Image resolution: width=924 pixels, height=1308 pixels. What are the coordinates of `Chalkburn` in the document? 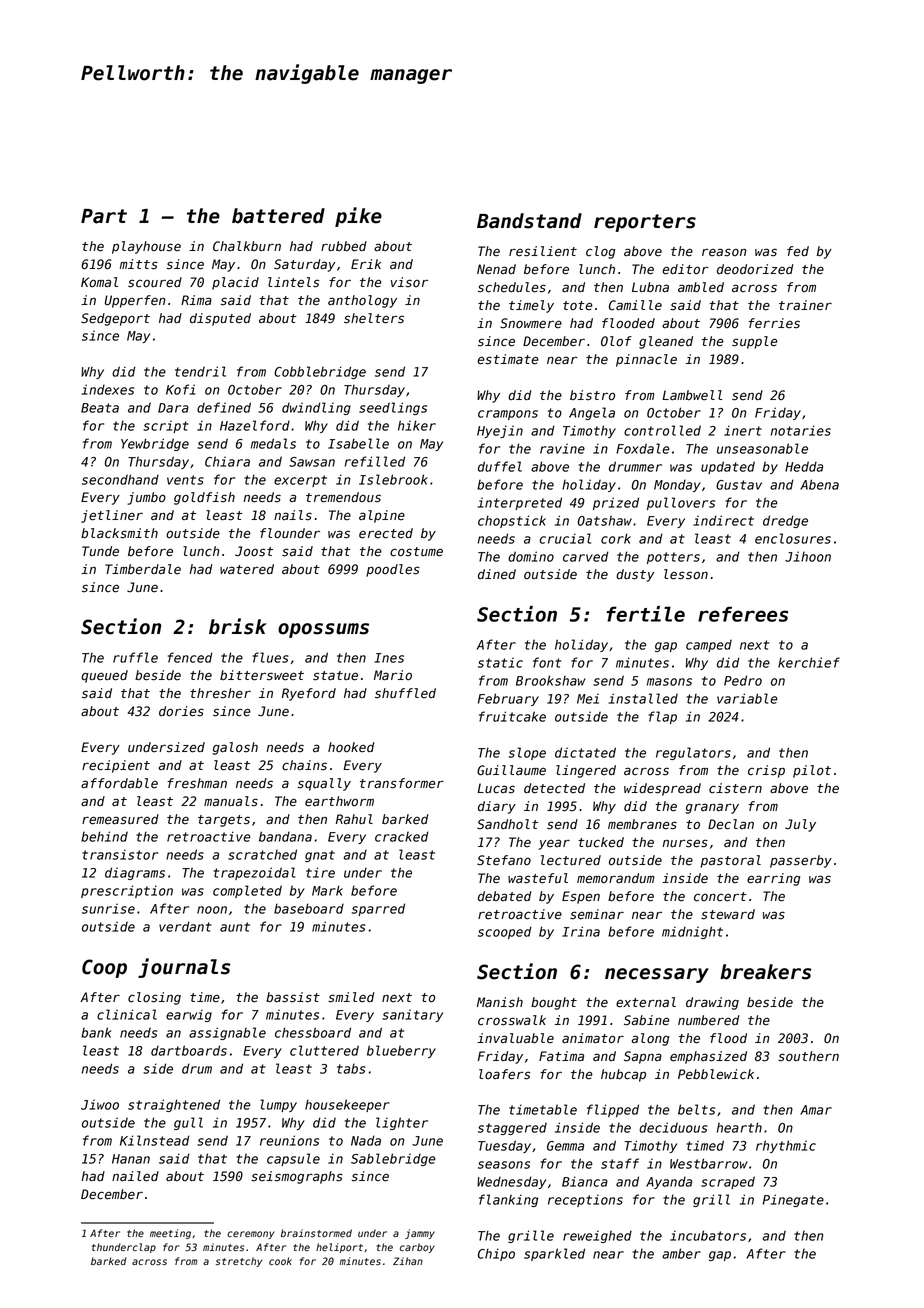 It's located at (247, 246).
